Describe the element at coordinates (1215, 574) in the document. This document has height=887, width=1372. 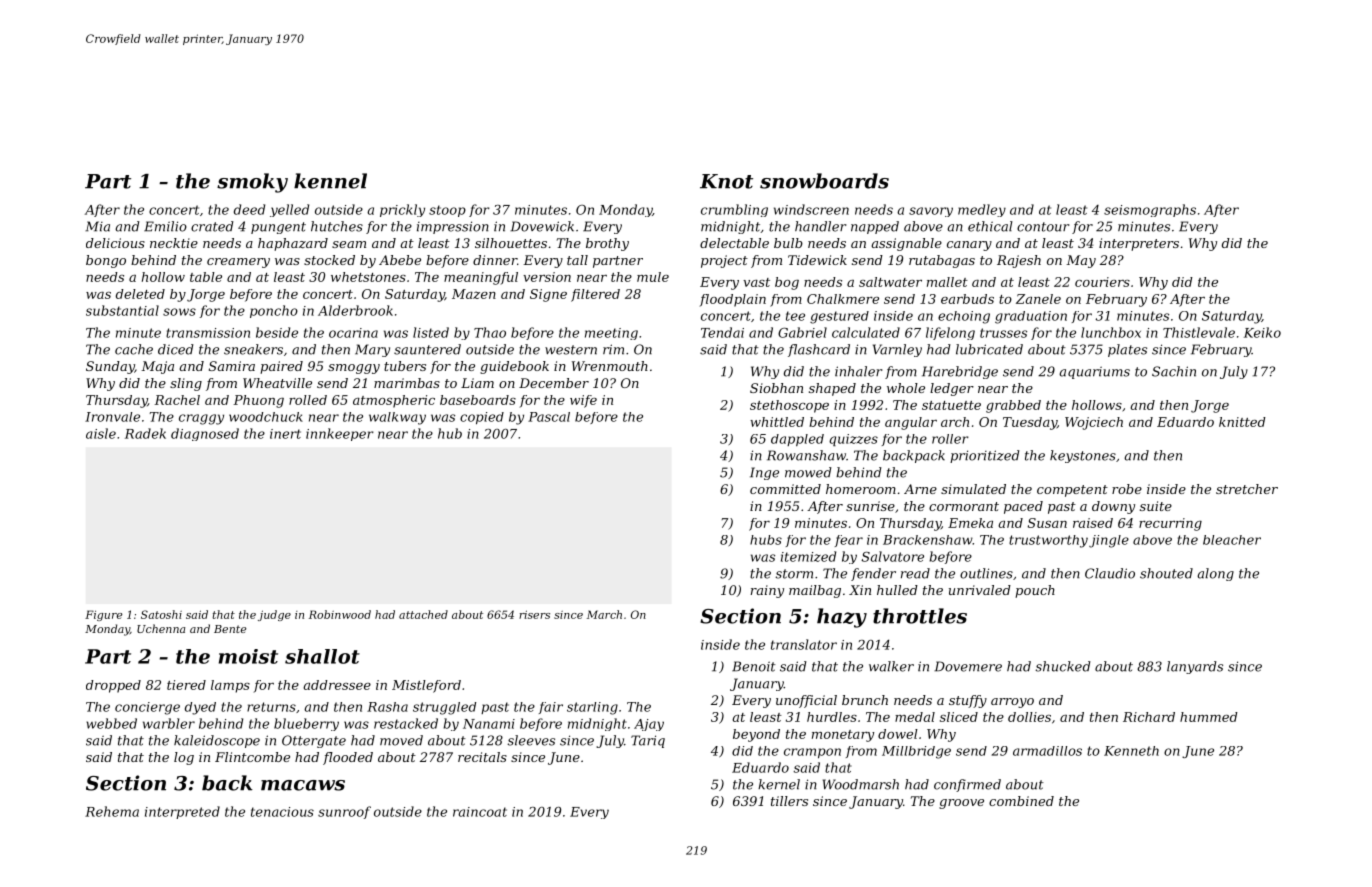
I see `along` at that location.
